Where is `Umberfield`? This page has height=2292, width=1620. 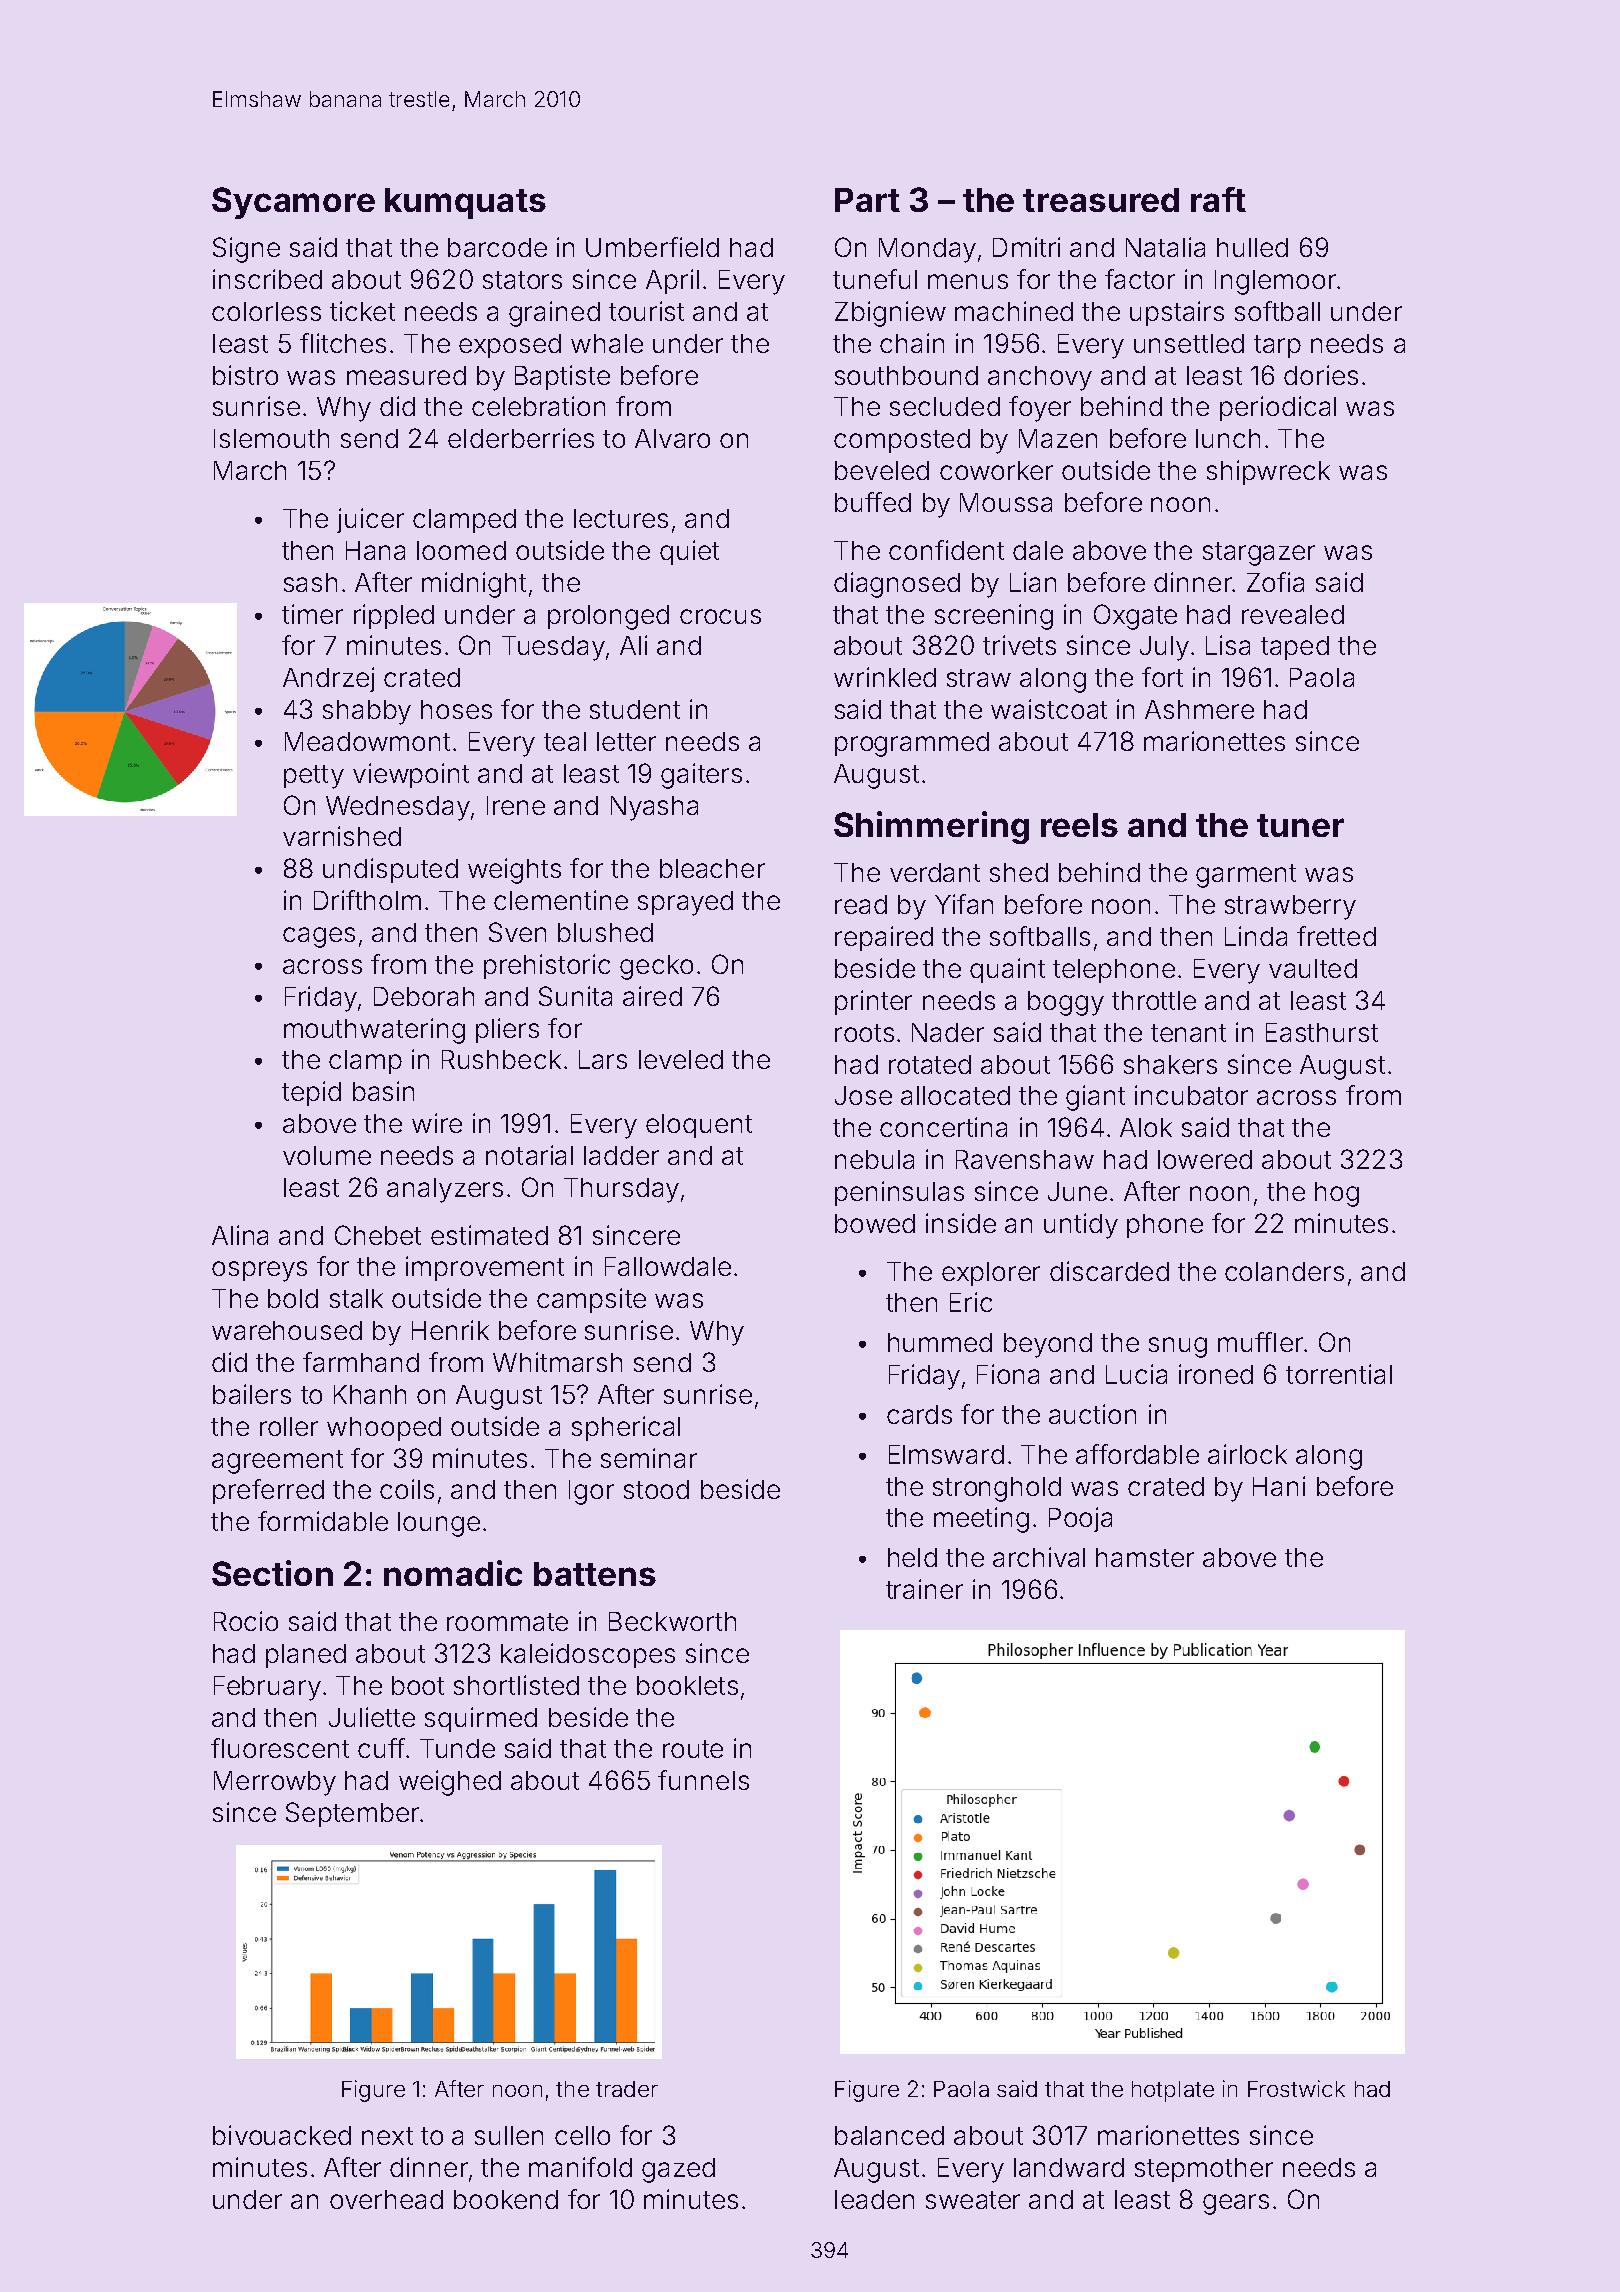
Umberfield is located at coordinates (652, 247).
